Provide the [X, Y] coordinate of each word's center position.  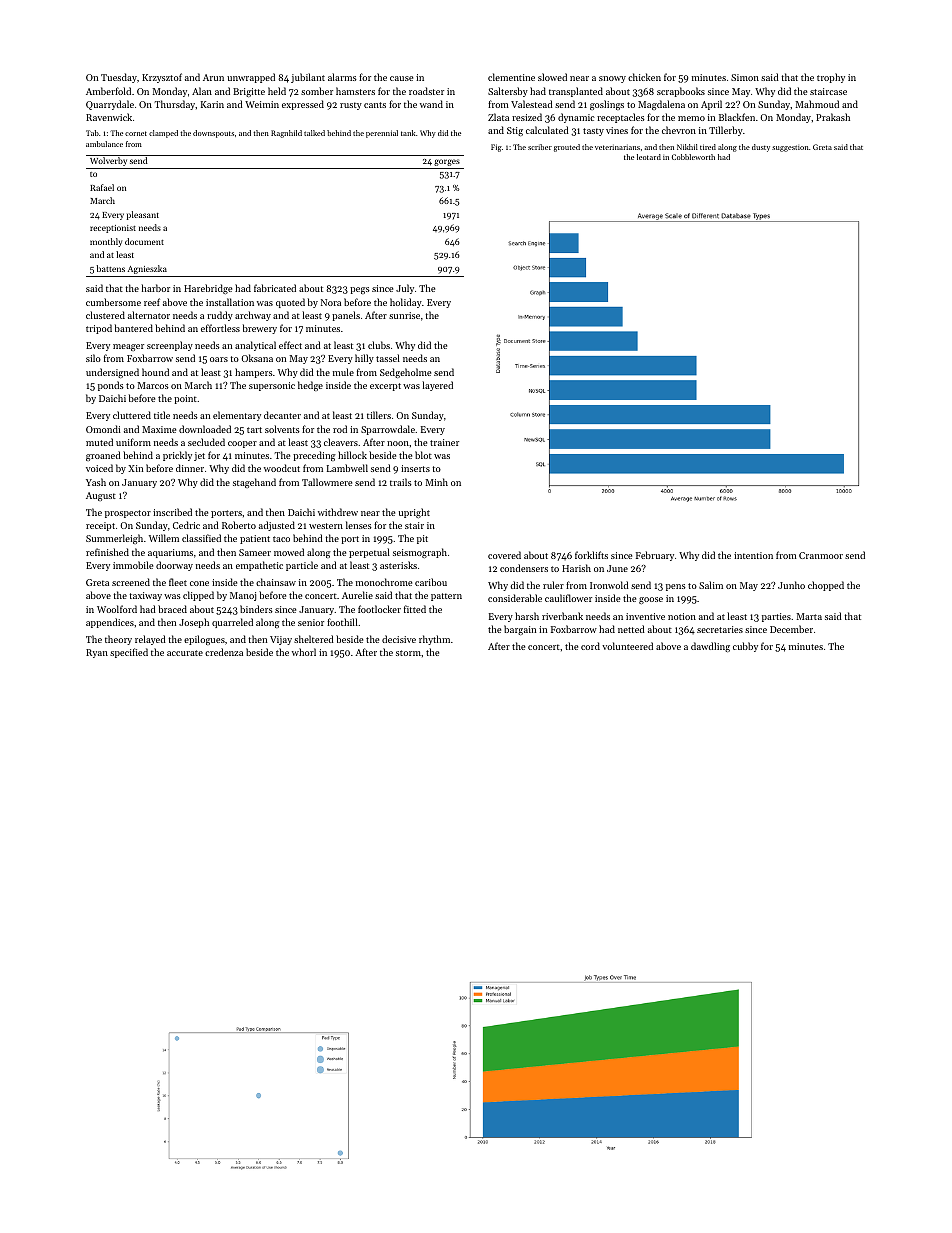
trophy [831, 78]
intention [753, 555]
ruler [553, 585]
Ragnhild [286, 134]
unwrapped [251, 78]
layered [437, 386]
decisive [399, 639]
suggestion [790, 148]
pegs [360, 290]
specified [129, 653]
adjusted [277, 526]
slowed [552, 77]
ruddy [220, 316]
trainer [444, 442]
